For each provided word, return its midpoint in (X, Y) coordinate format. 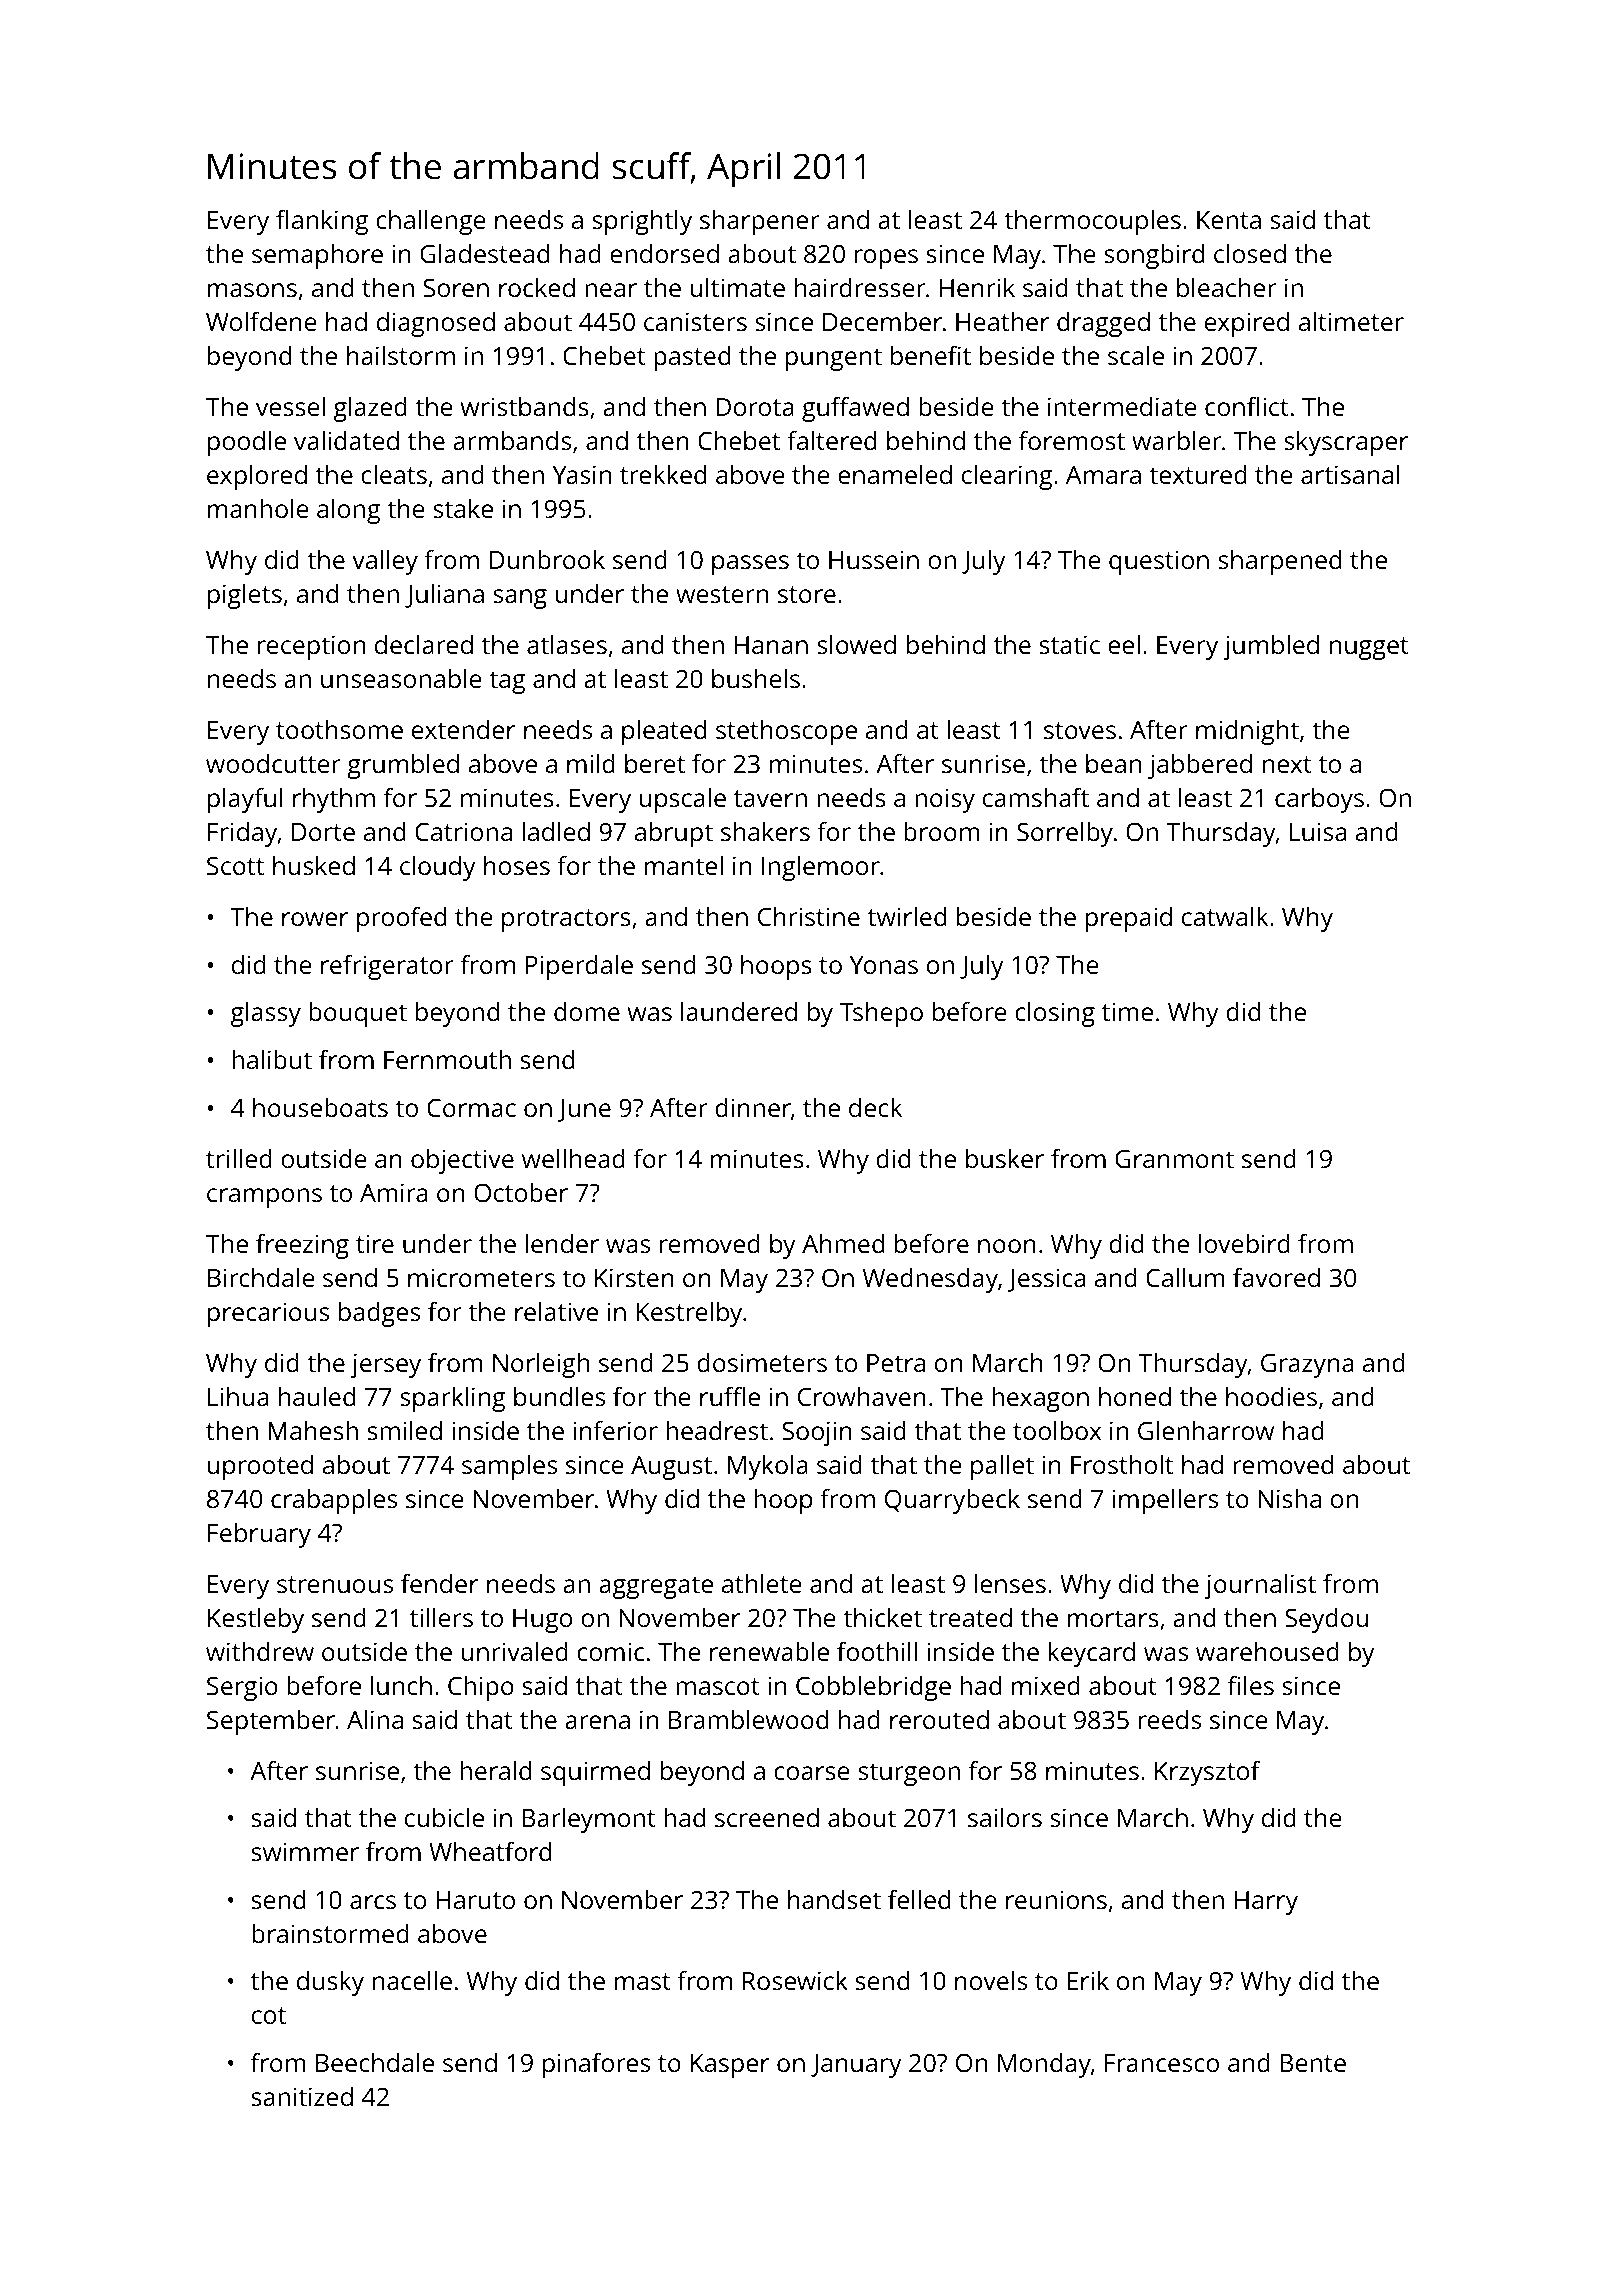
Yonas (884, 965)
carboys (1319, 800)
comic (610, 1651)
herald (495, 1770)
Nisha (1289, 1498)
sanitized (302, 2096)
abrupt (674, 834)
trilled (239, 1158)
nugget (1369, 648)
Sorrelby (1065, 834)
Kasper (730, 2066)
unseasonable (401, 678)
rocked (537, 287)
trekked (663, 474)
